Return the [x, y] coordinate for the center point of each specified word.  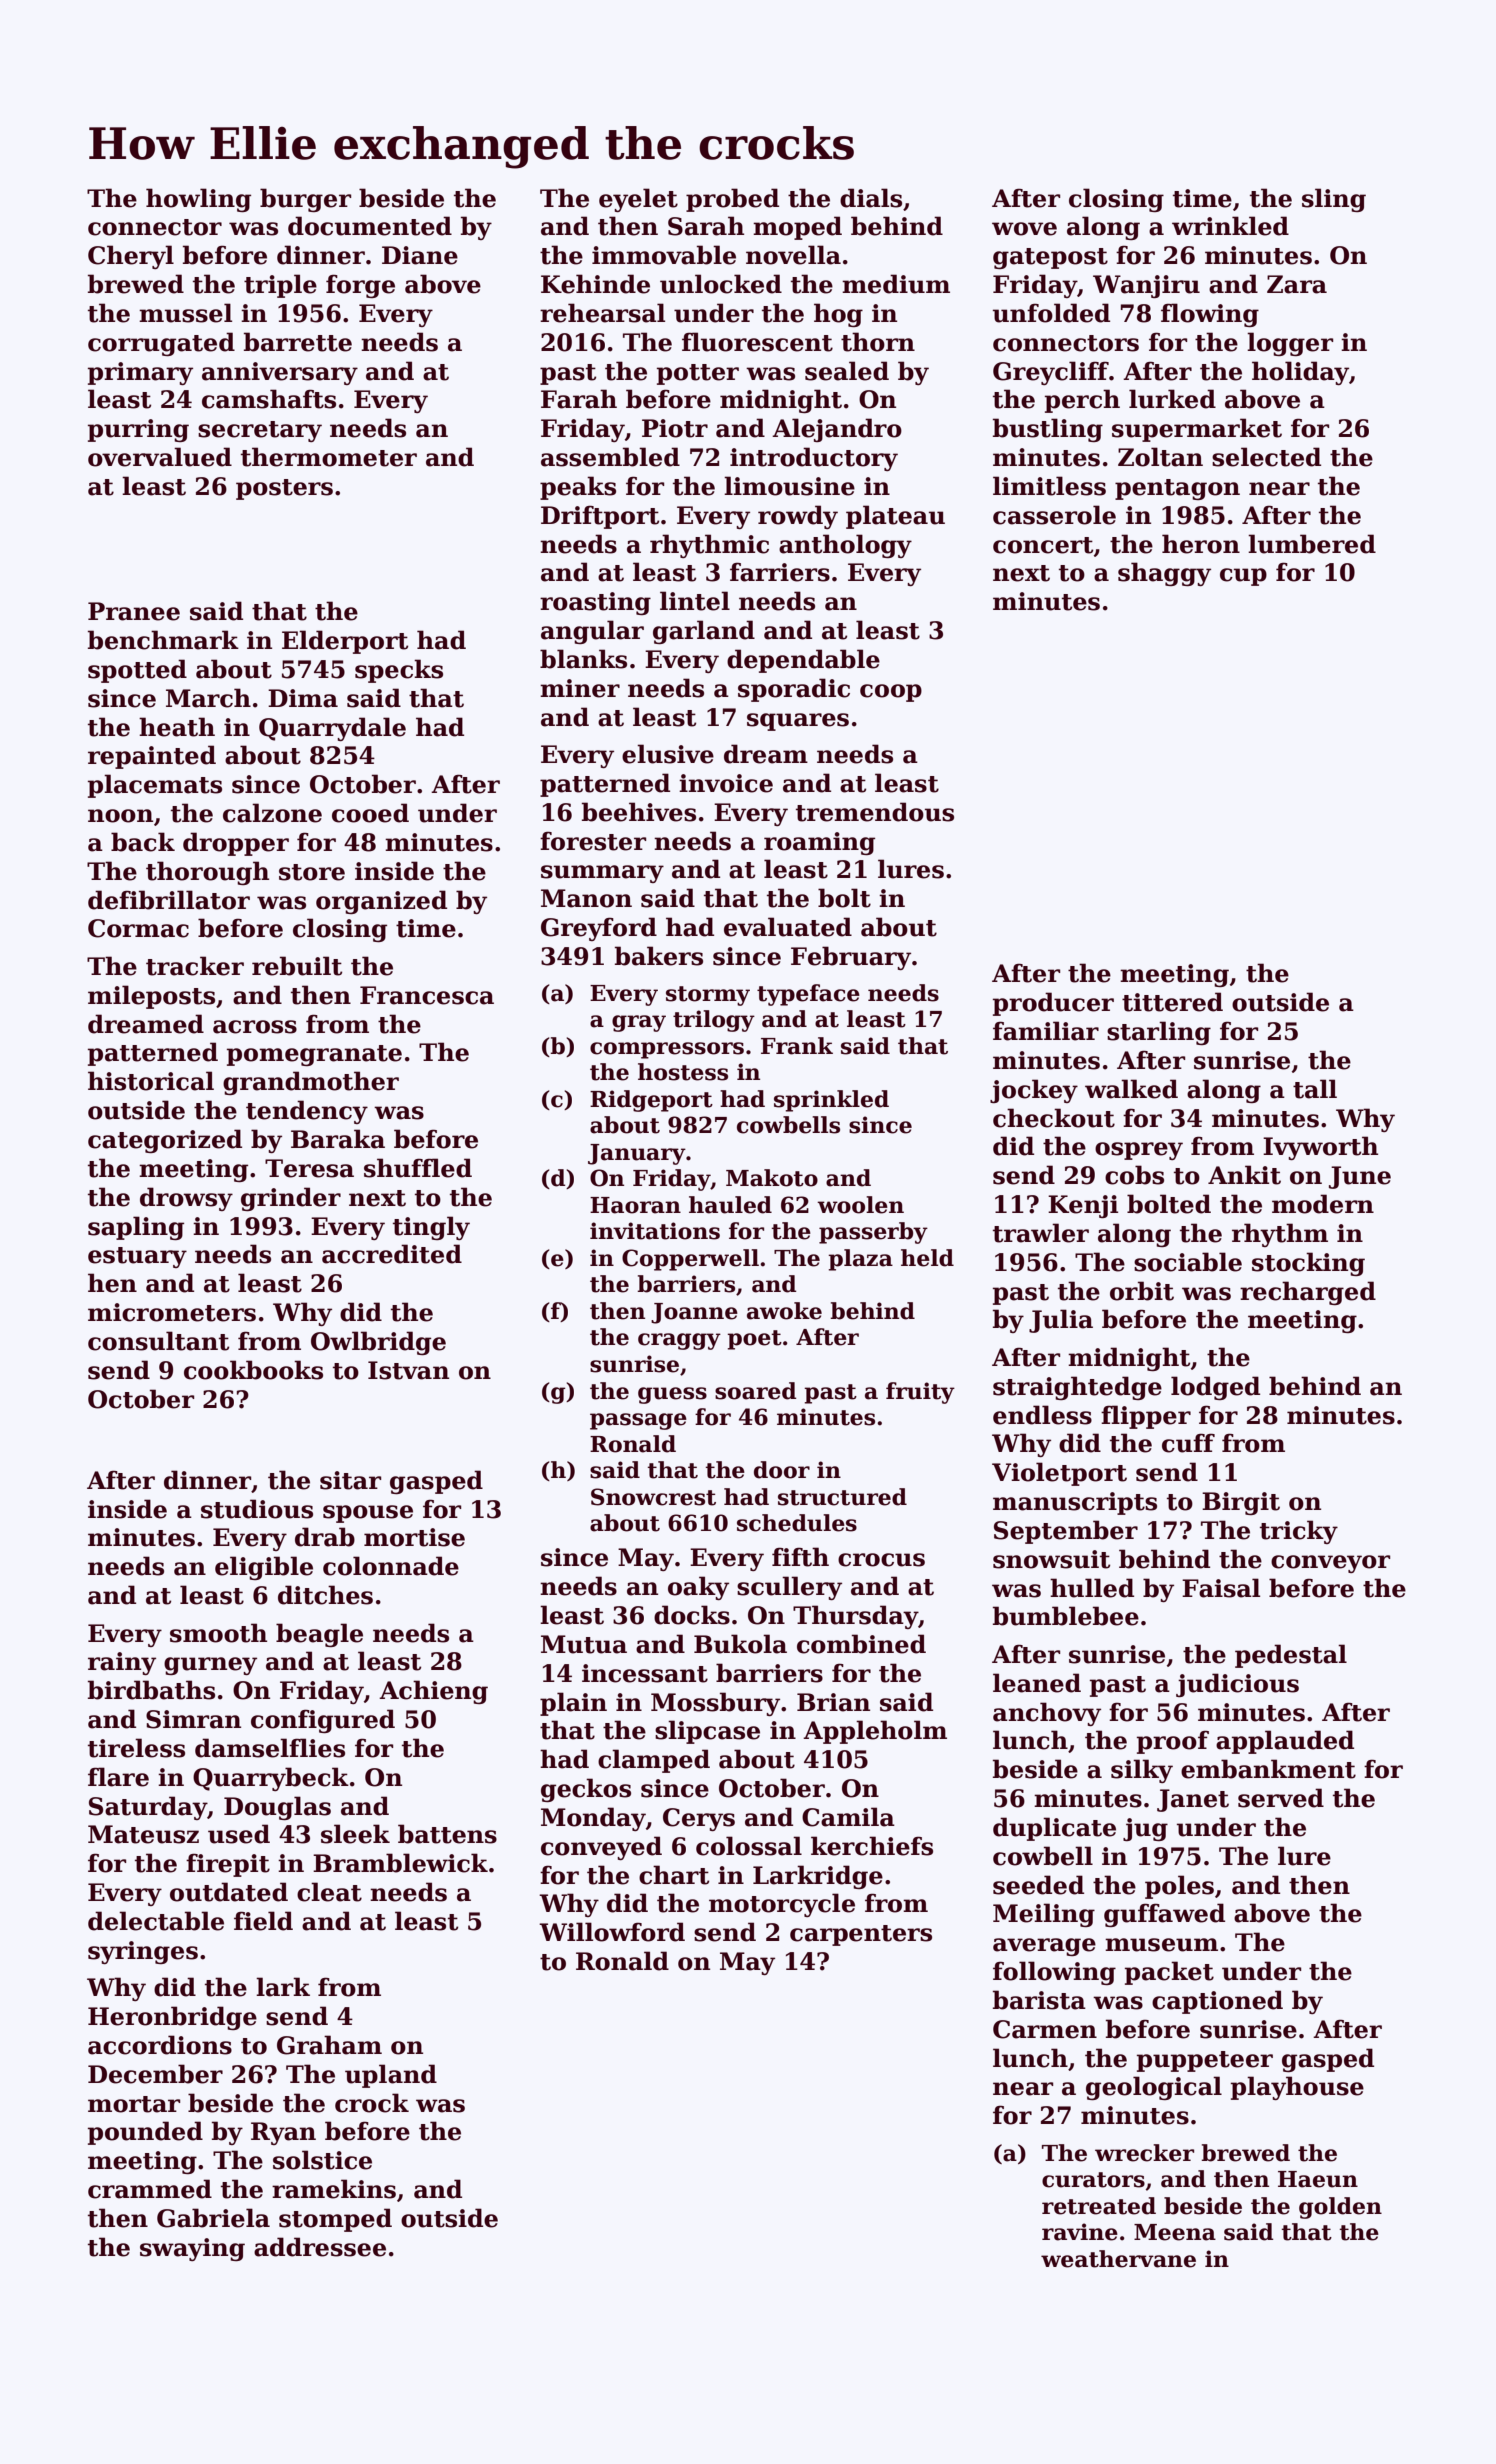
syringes [143, 1952]
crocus [881, 1560]
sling [1334, 200]
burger [305, 200]
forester [593, 841]
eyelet [638, 200]
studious [257, 1509]
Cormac [138, 928]
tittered [1172, 1002]
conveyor [1330, 1564]
